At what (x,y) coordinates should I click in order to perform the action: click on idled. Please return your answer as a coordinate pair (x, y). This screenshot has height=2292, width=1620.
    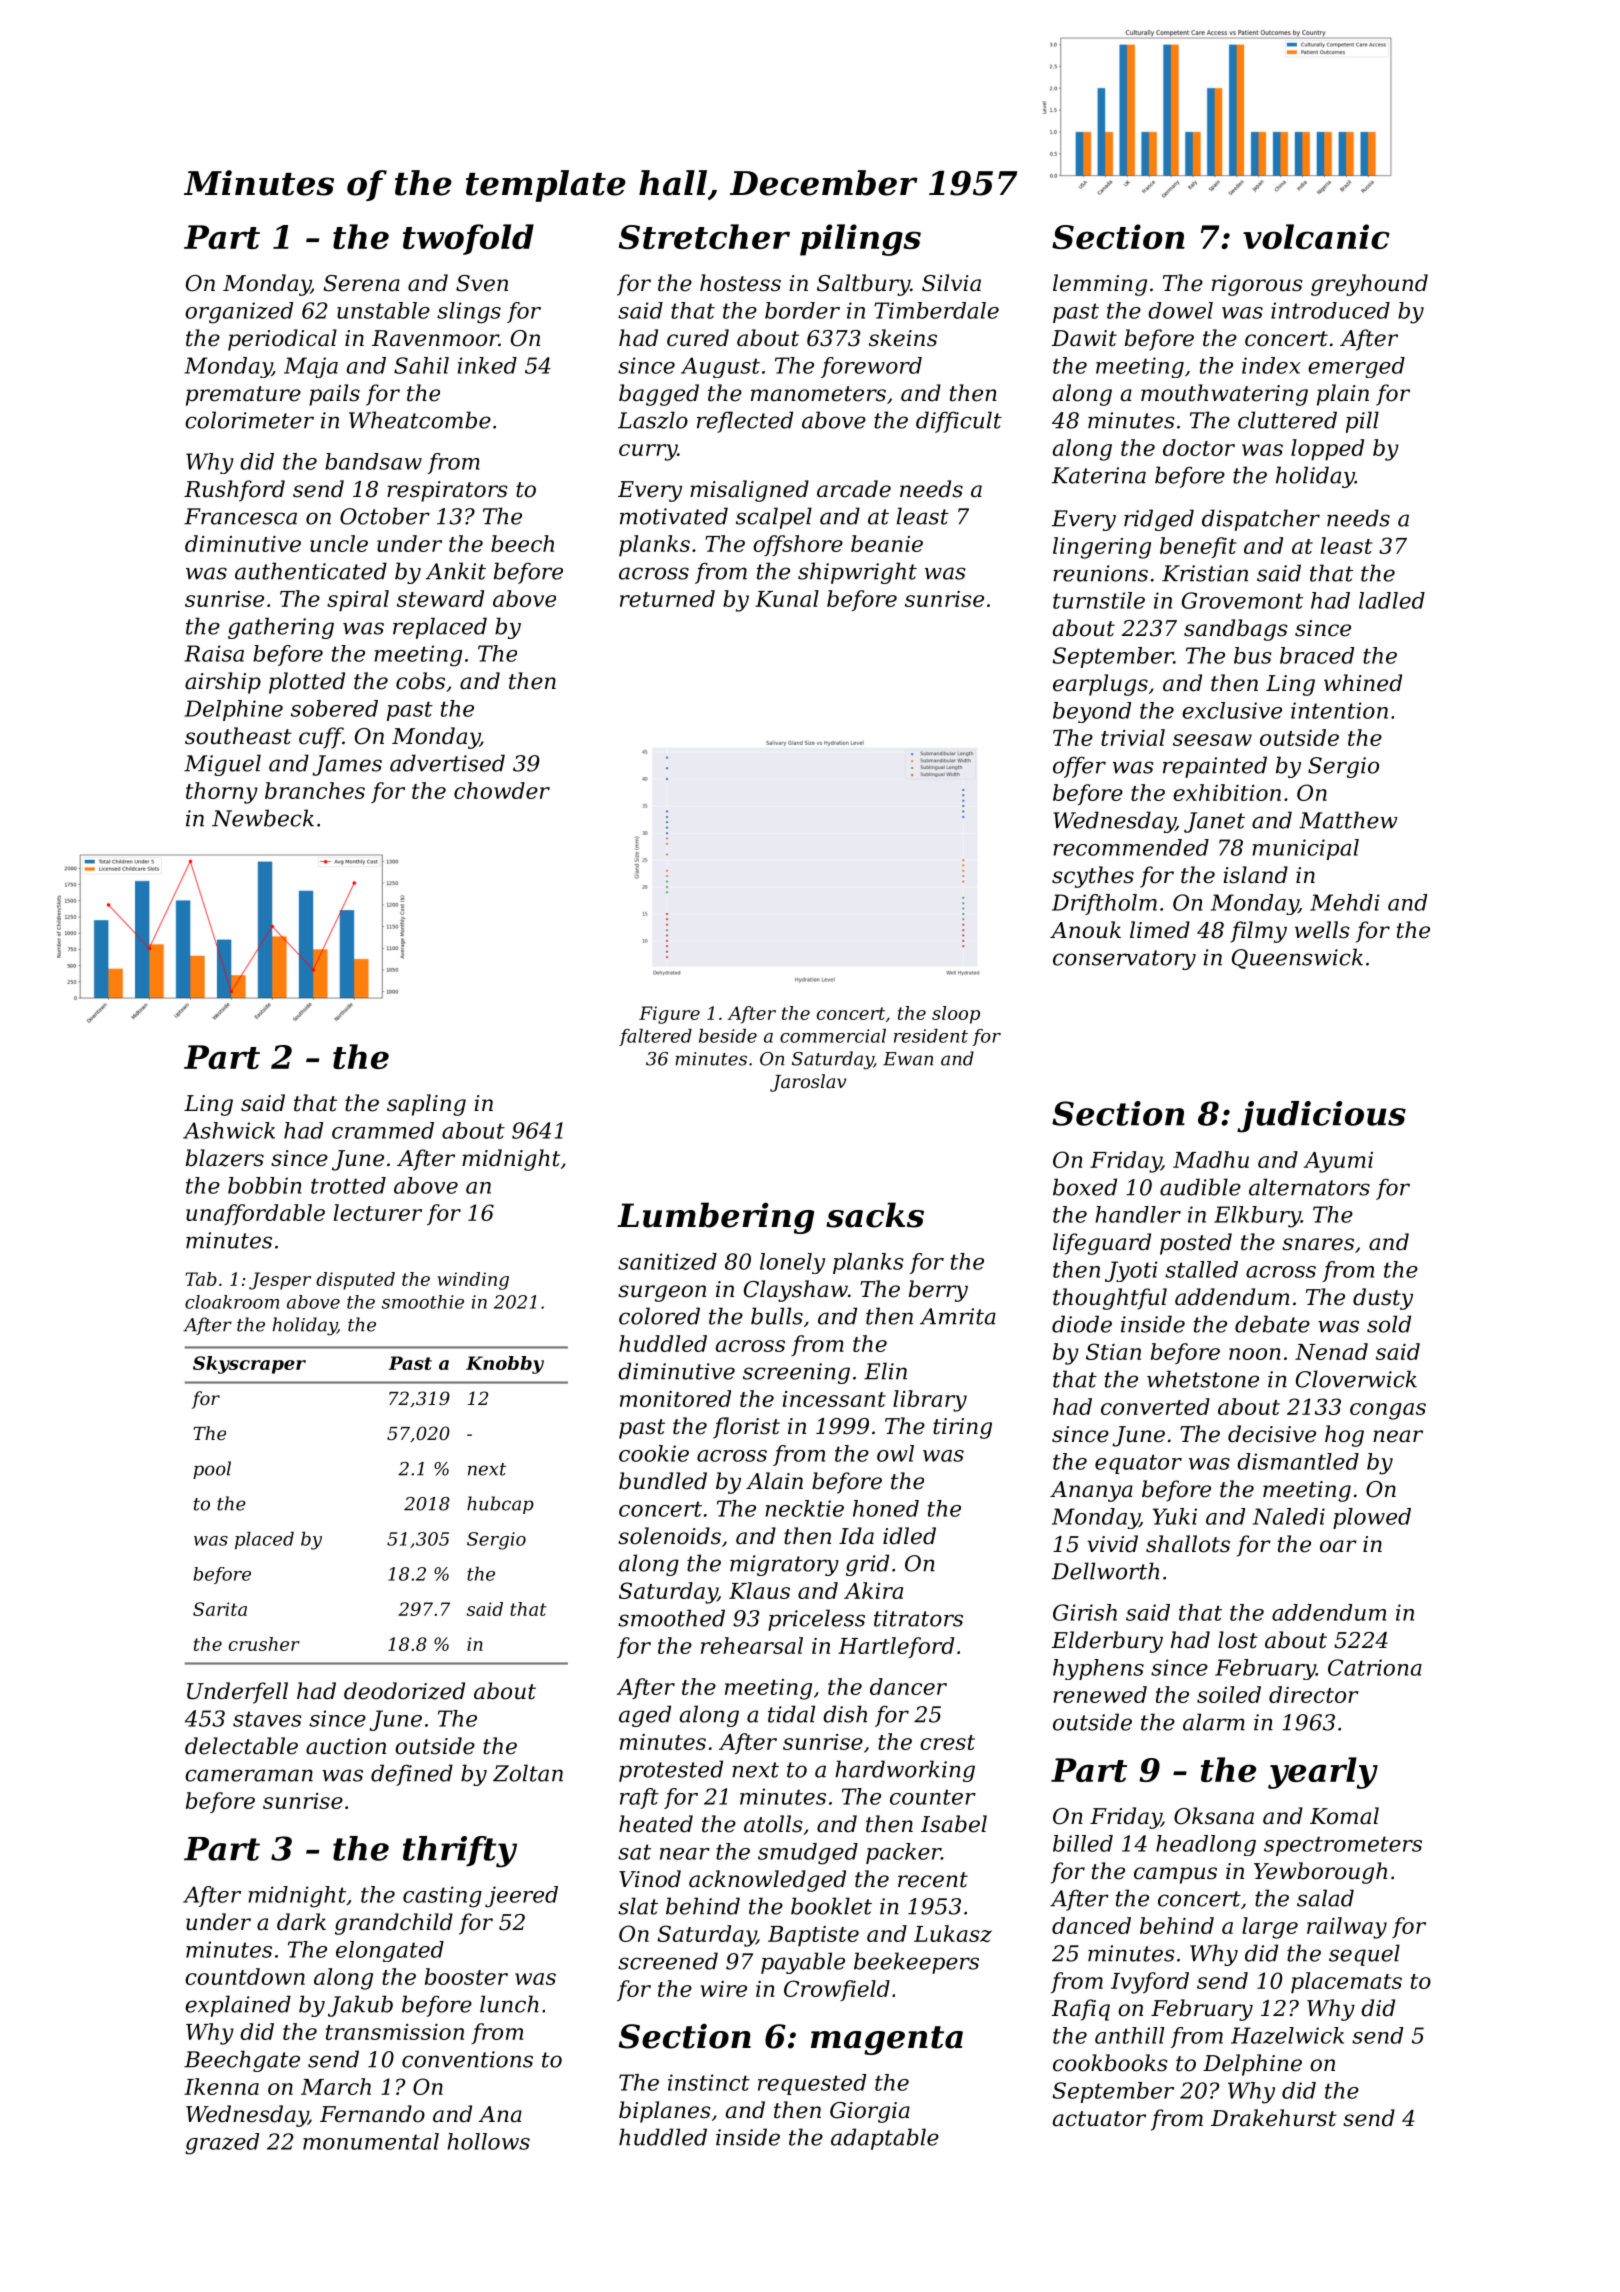
    Looking at the image, I should click on (909, 1536).
